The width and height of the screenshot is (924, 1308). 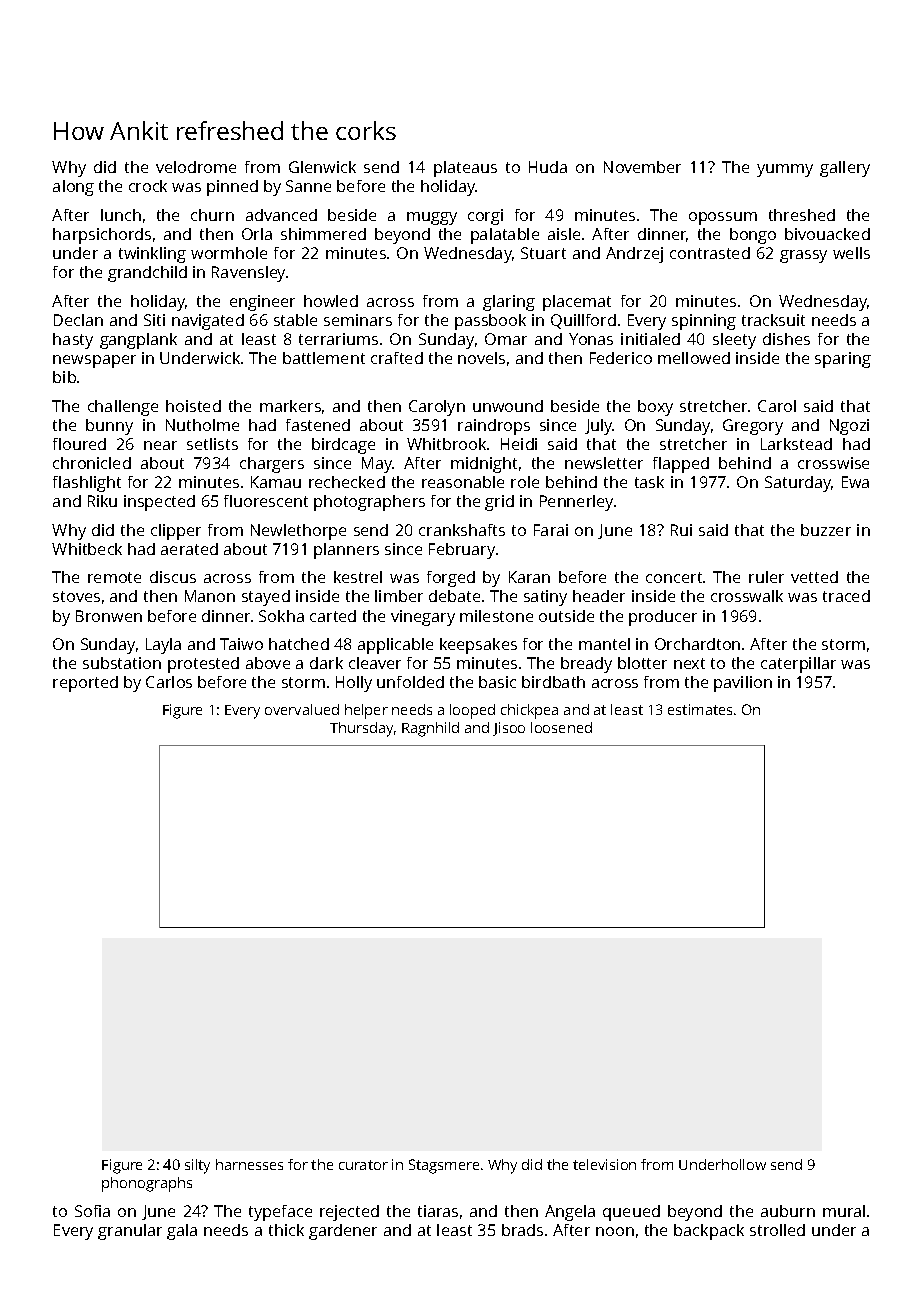 I want to click on corgi, so click(x=485, y=217).
